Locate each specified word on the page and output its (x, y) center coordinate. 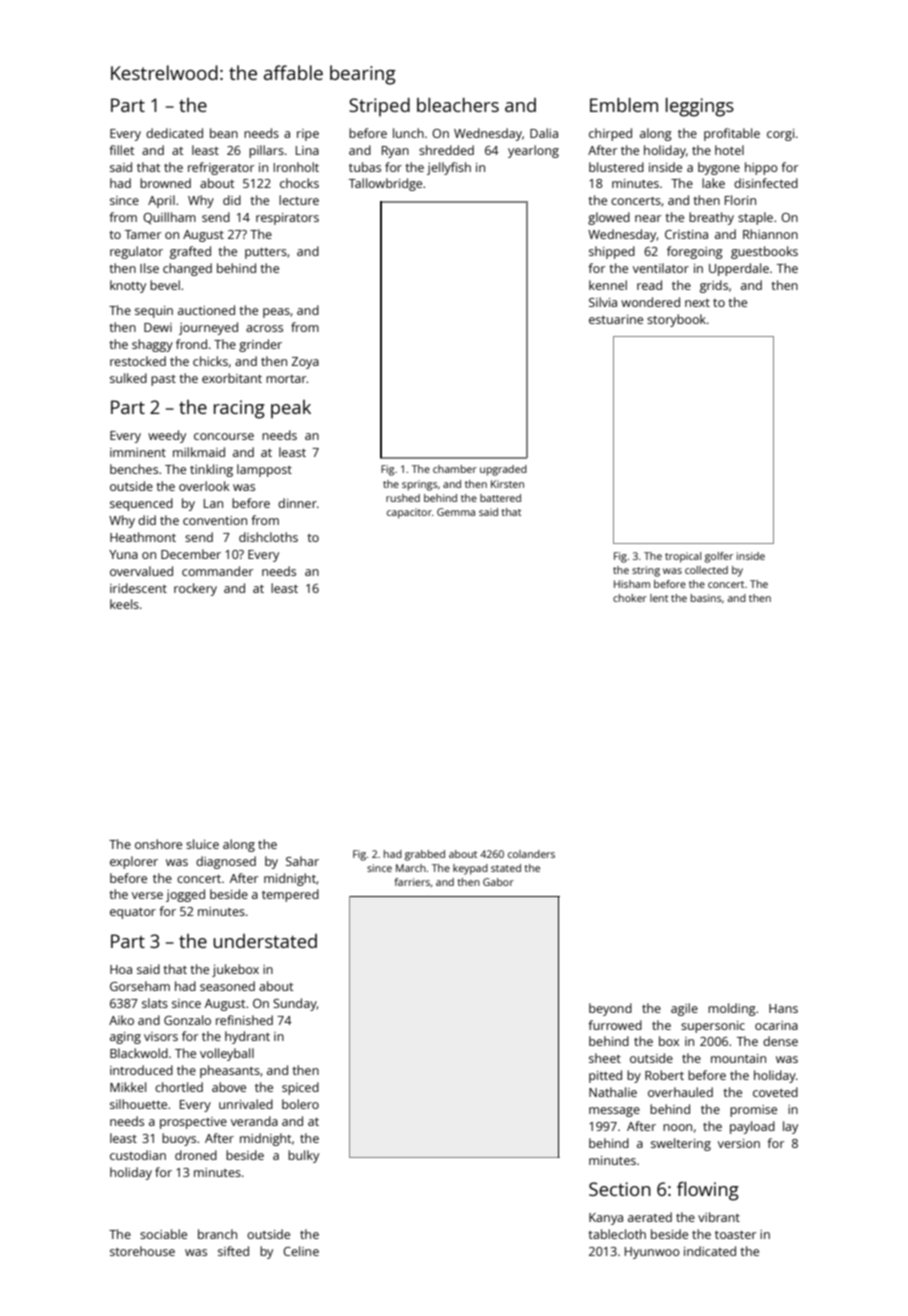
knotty (128, 286)
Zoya (305, 363)
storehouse (142, 1251)
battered (500, 498)
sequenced (141, 504)
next (697, 303)
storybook (676, 320)
